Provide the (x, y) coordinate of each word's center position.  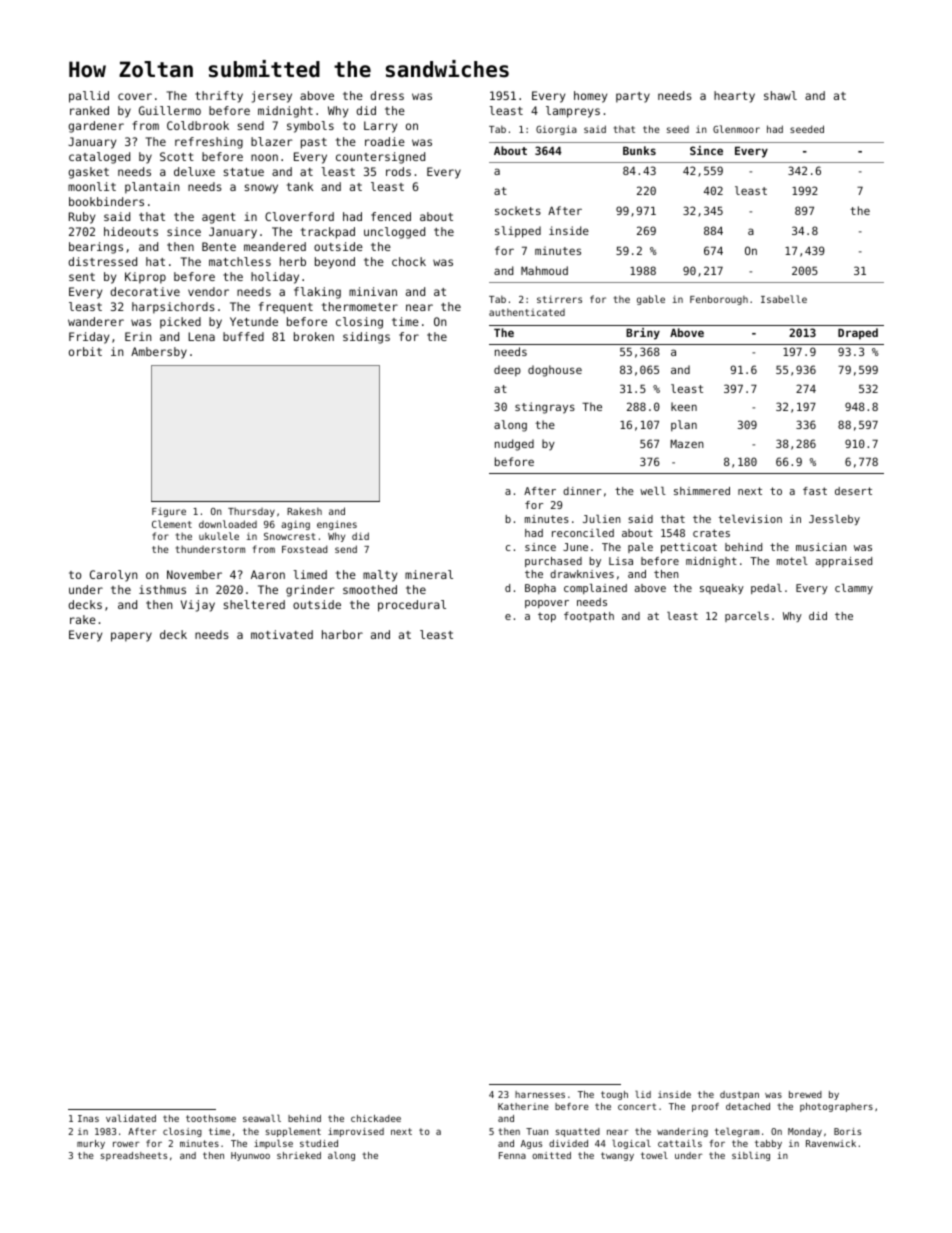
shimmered (702, 491)
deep (507, 370)
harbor (342, 634)
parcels (747, 617)
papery (131, 637)
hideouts (131, 231)
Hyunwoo (250, 1156)
